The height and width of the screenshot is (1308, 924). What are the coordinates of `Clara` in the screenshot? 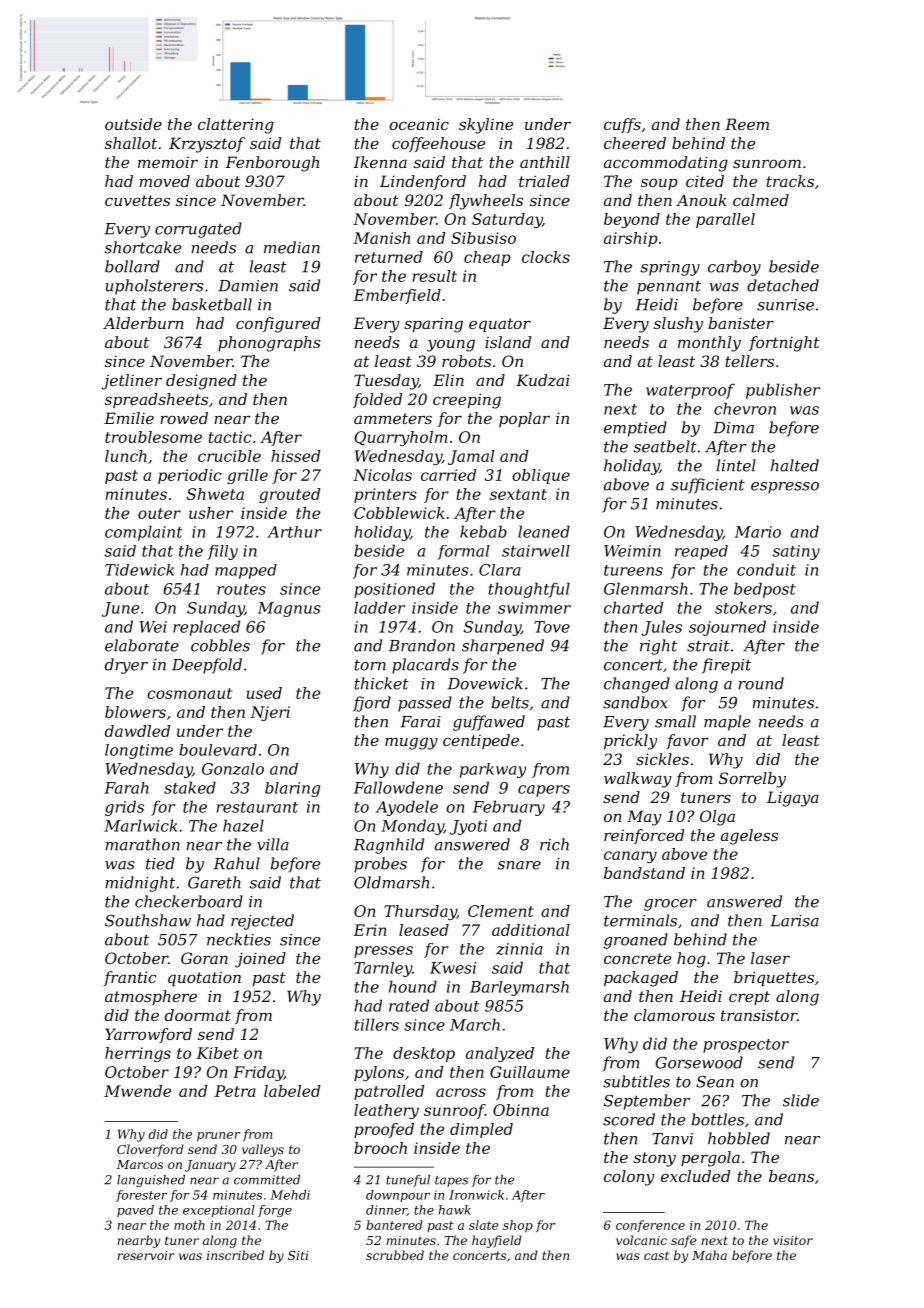 It's located at (500, 570).
